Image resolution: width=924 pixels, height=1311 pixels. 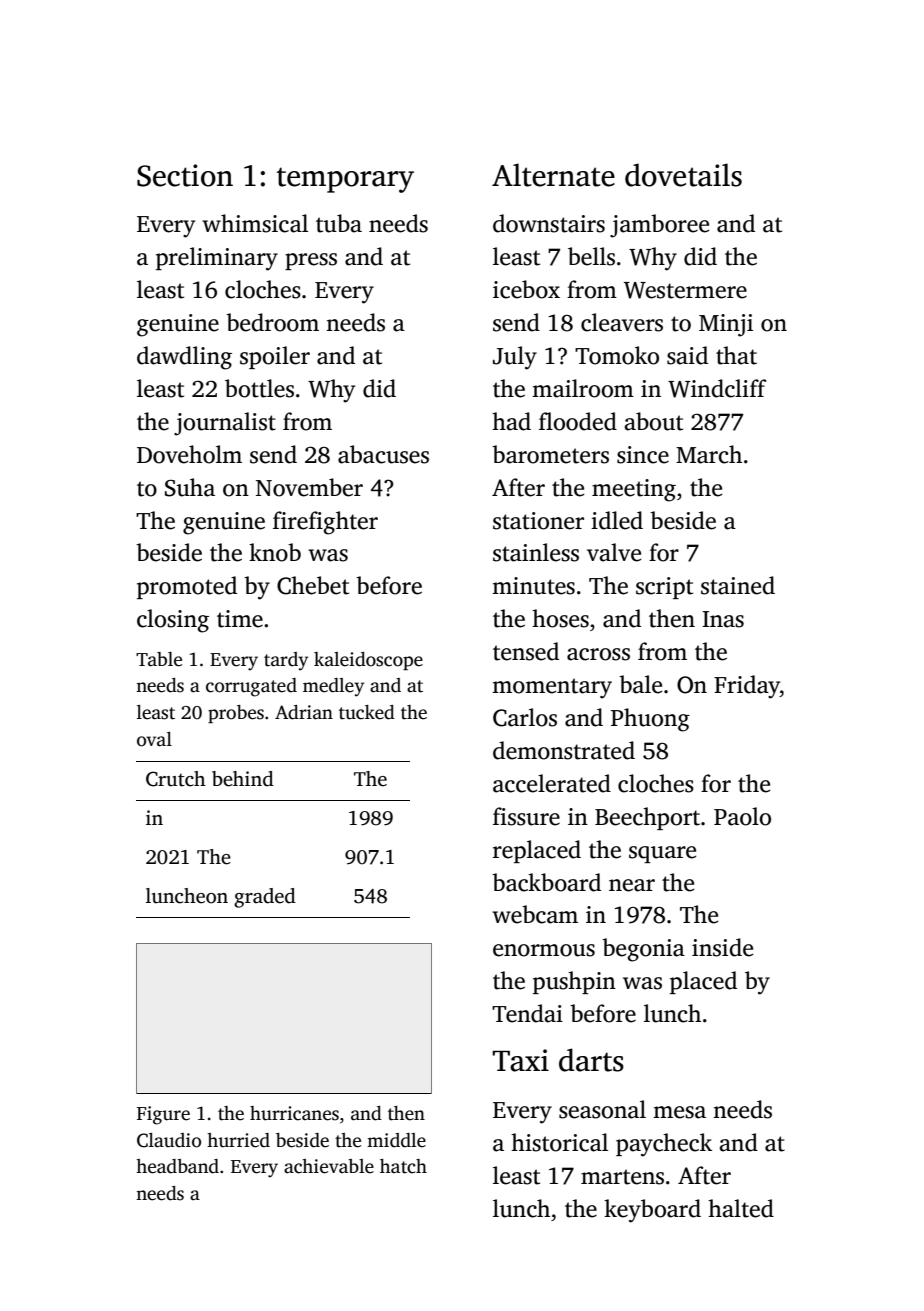 I want to click on Alternate, so click(x=553, y=175).
